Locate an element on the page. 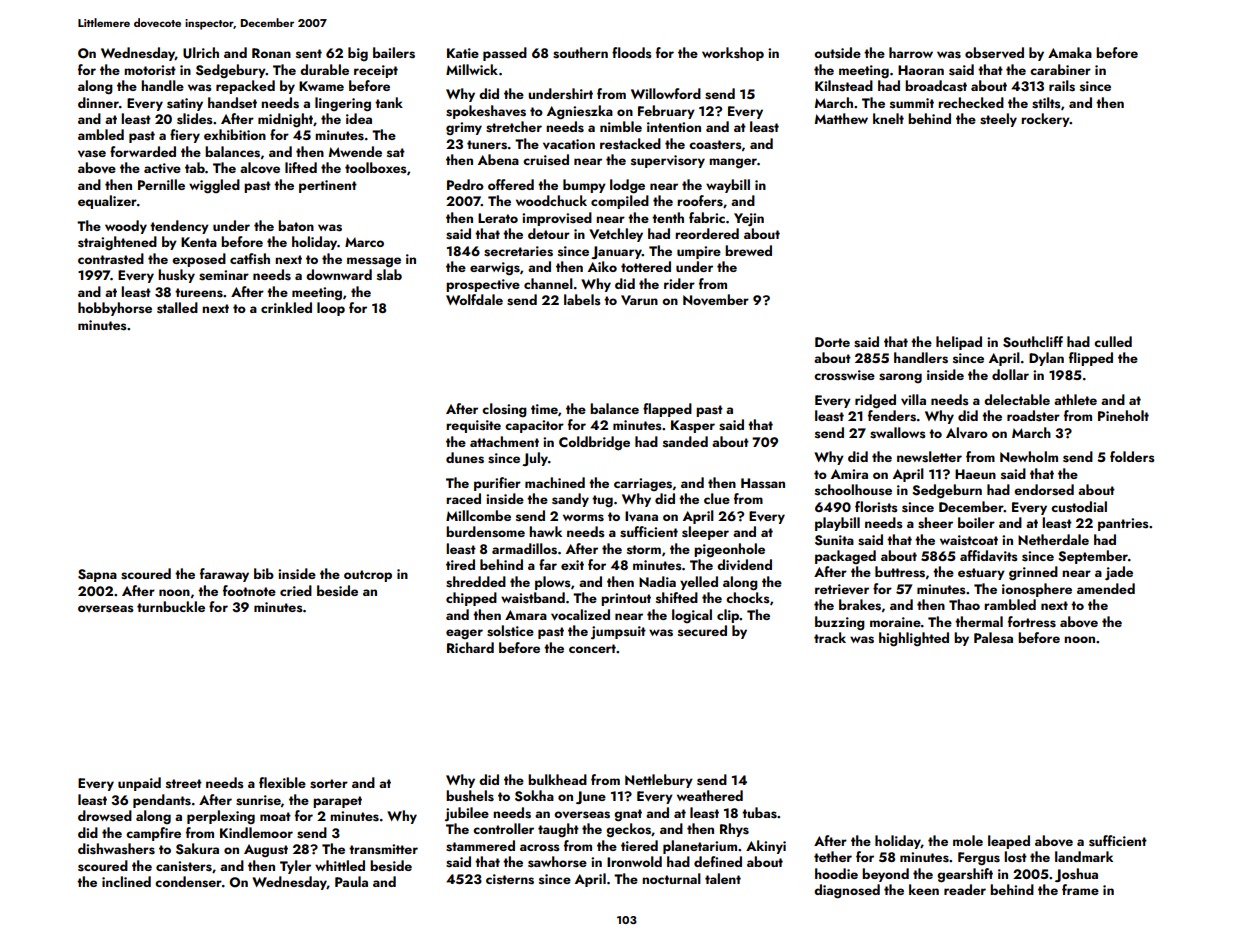  Vetchley is located at coordinates (616, 235).
